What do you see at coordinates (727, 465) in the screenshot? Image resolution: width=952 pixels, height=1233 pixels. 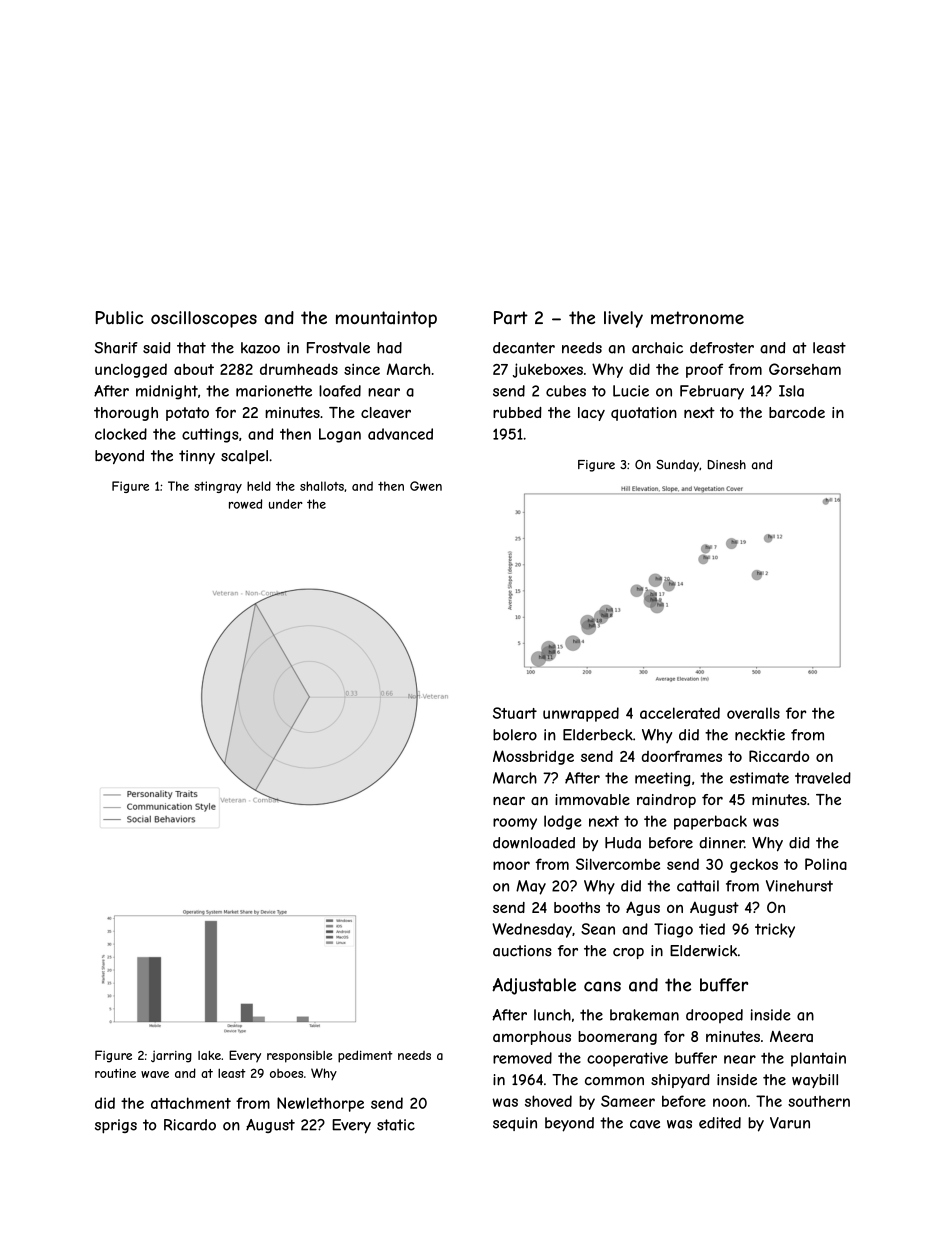 I see `Dinesh` at bounding box center [727, 465].
